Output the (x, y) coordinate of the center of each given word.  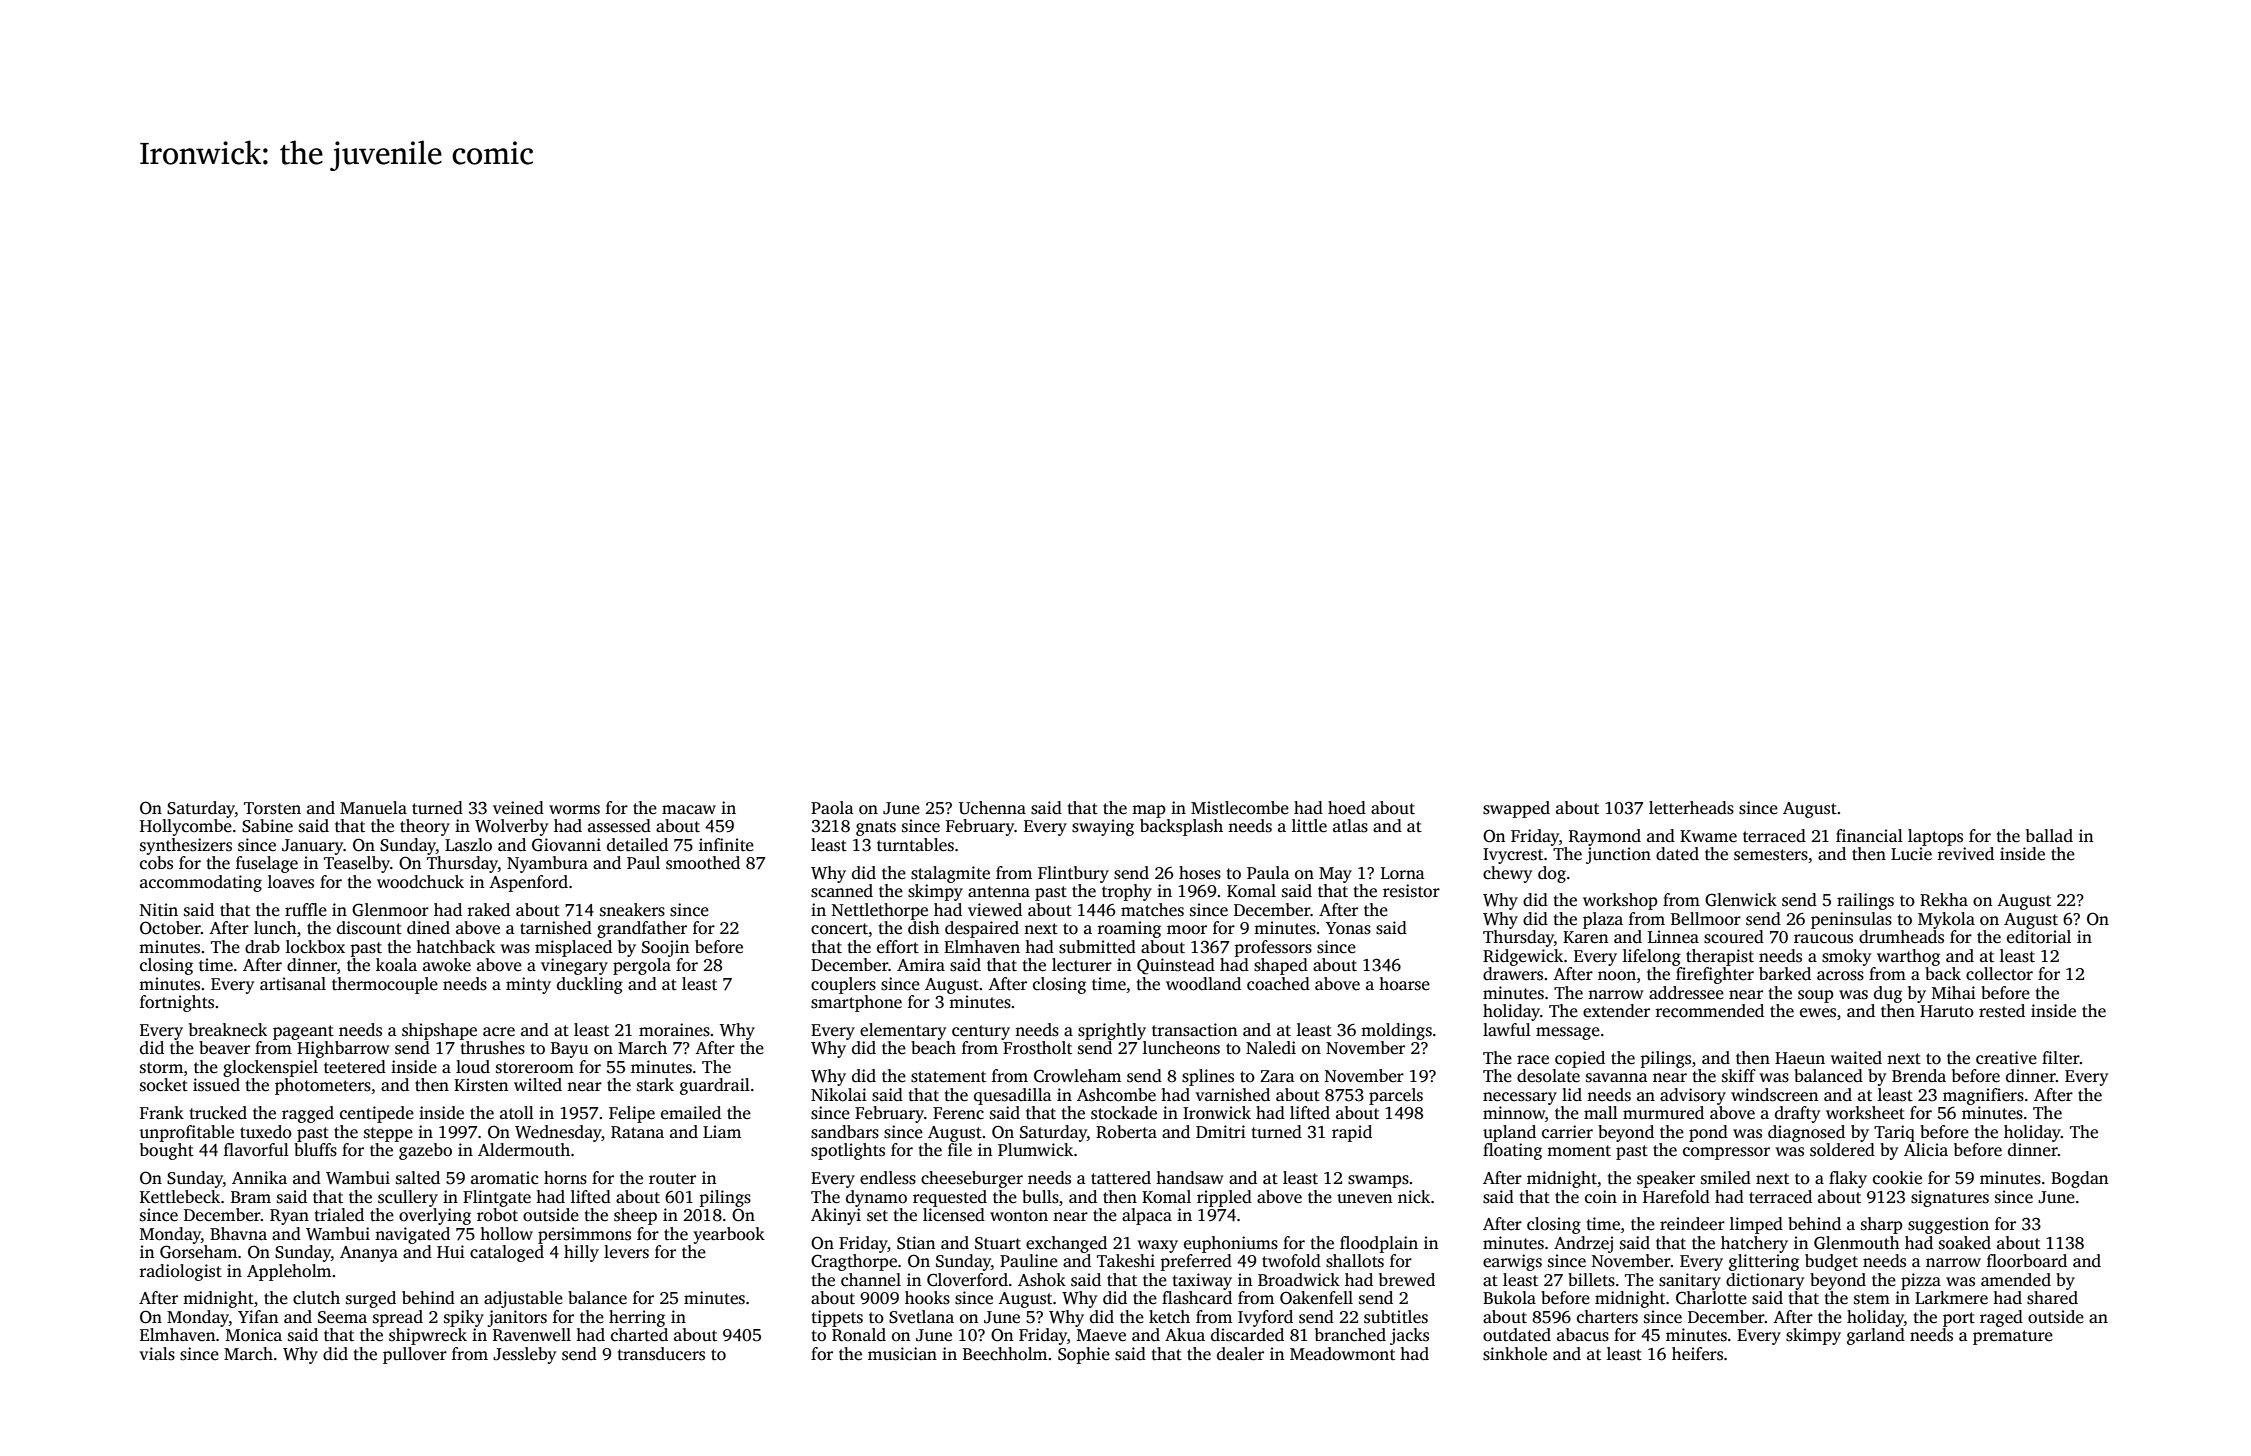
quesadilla (1013, 1096)
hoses (1200, 873)
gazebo (425, 1151)
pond (1708, 1133)
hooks (927, 1298)
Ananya (369, 1254)
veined (518, 808)
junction (1618, 855)
